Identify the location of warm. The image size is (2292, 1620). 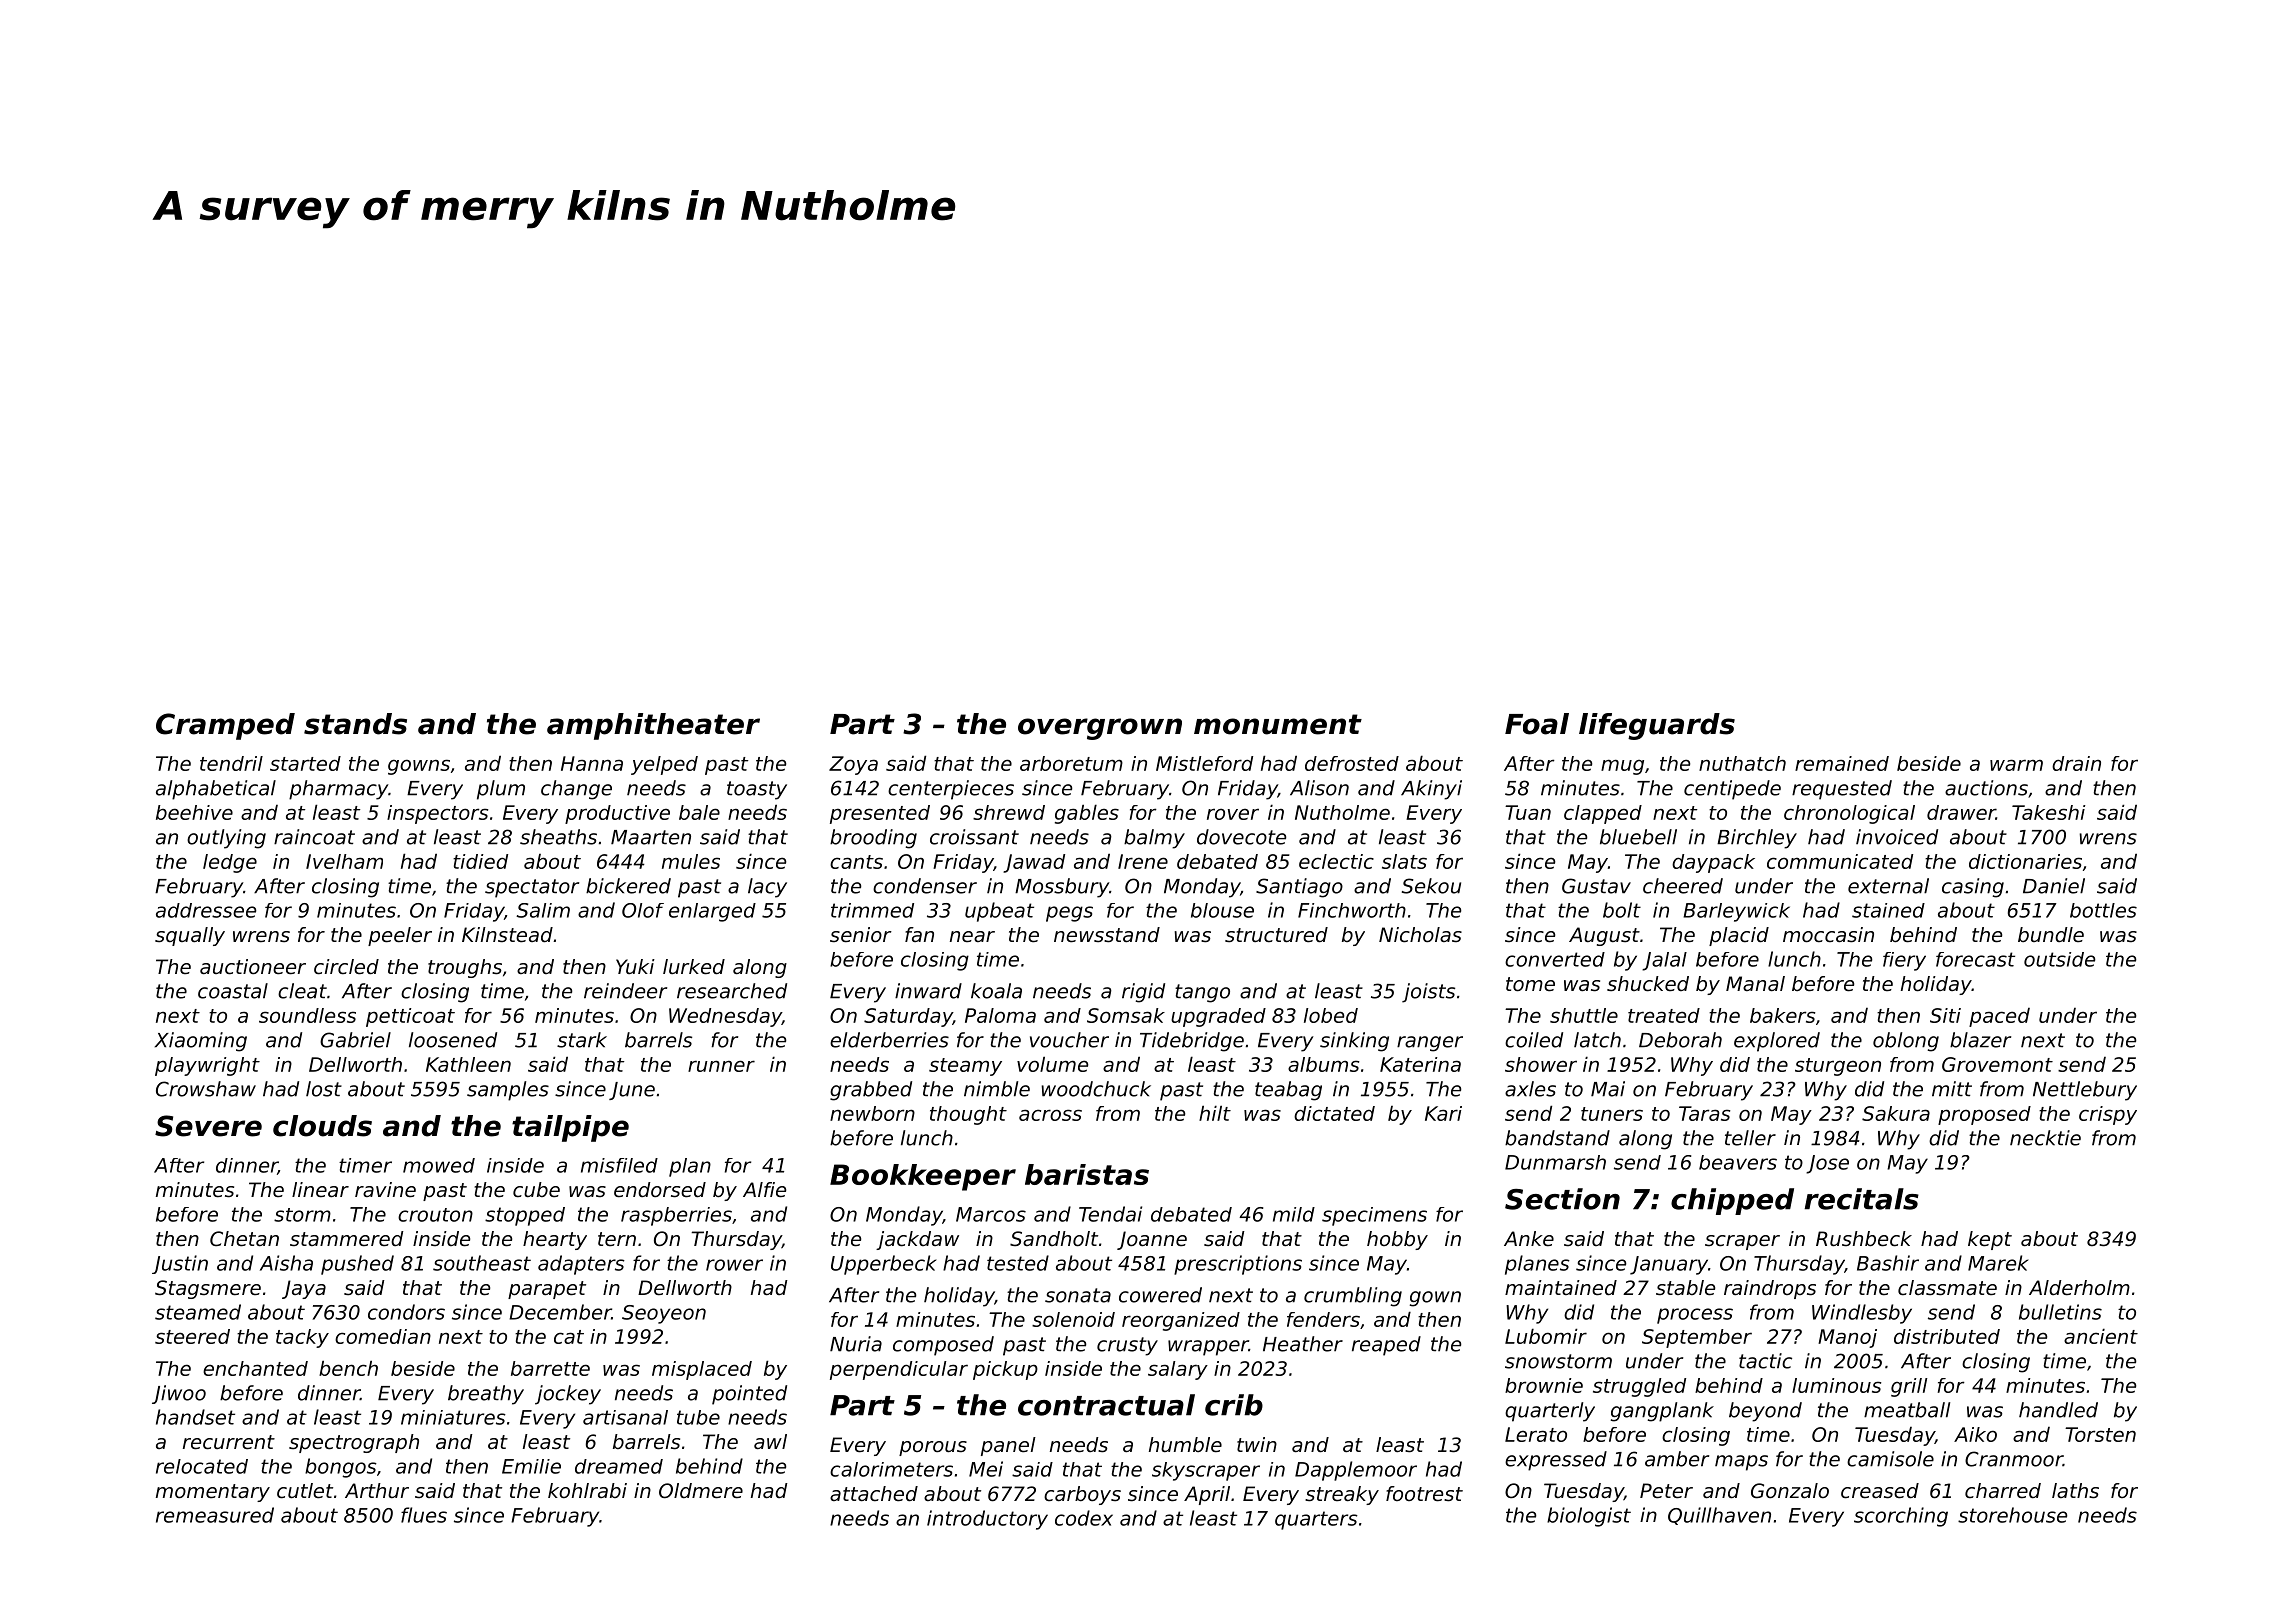
(2016, 765).
